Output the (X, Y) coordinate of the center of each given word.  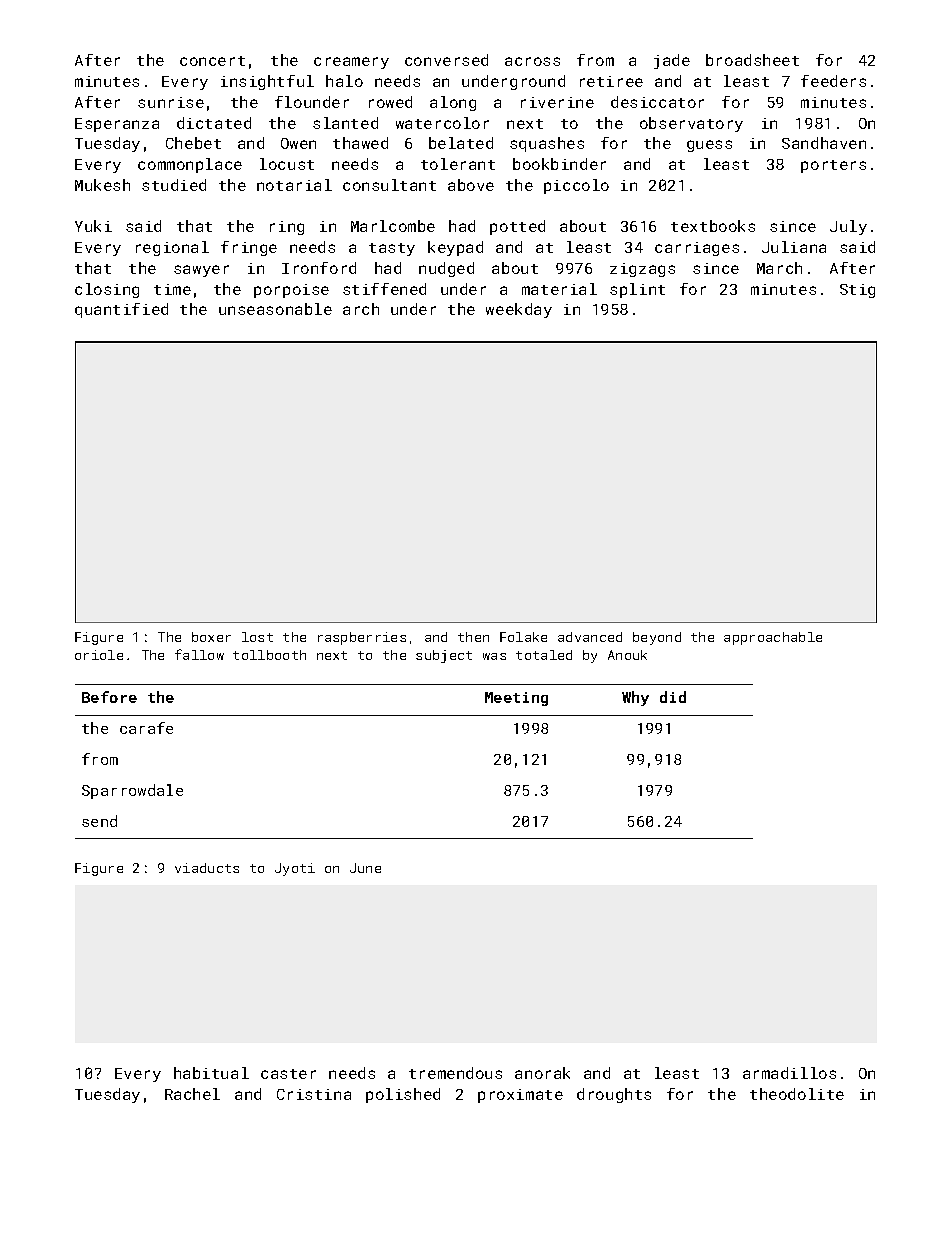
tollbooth (269, 655)
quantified (121, 310)
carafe (146, 728)
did (673, 697)
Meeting (516, 699)
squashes (547, 144)
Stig (857, 291)
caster (288, 1074)
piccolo (576, 186)
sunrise (171, 102)
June (365, 868)
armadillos (789, 1073)
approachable (773, 638)
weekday (519, 310)
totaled (544, 655)
